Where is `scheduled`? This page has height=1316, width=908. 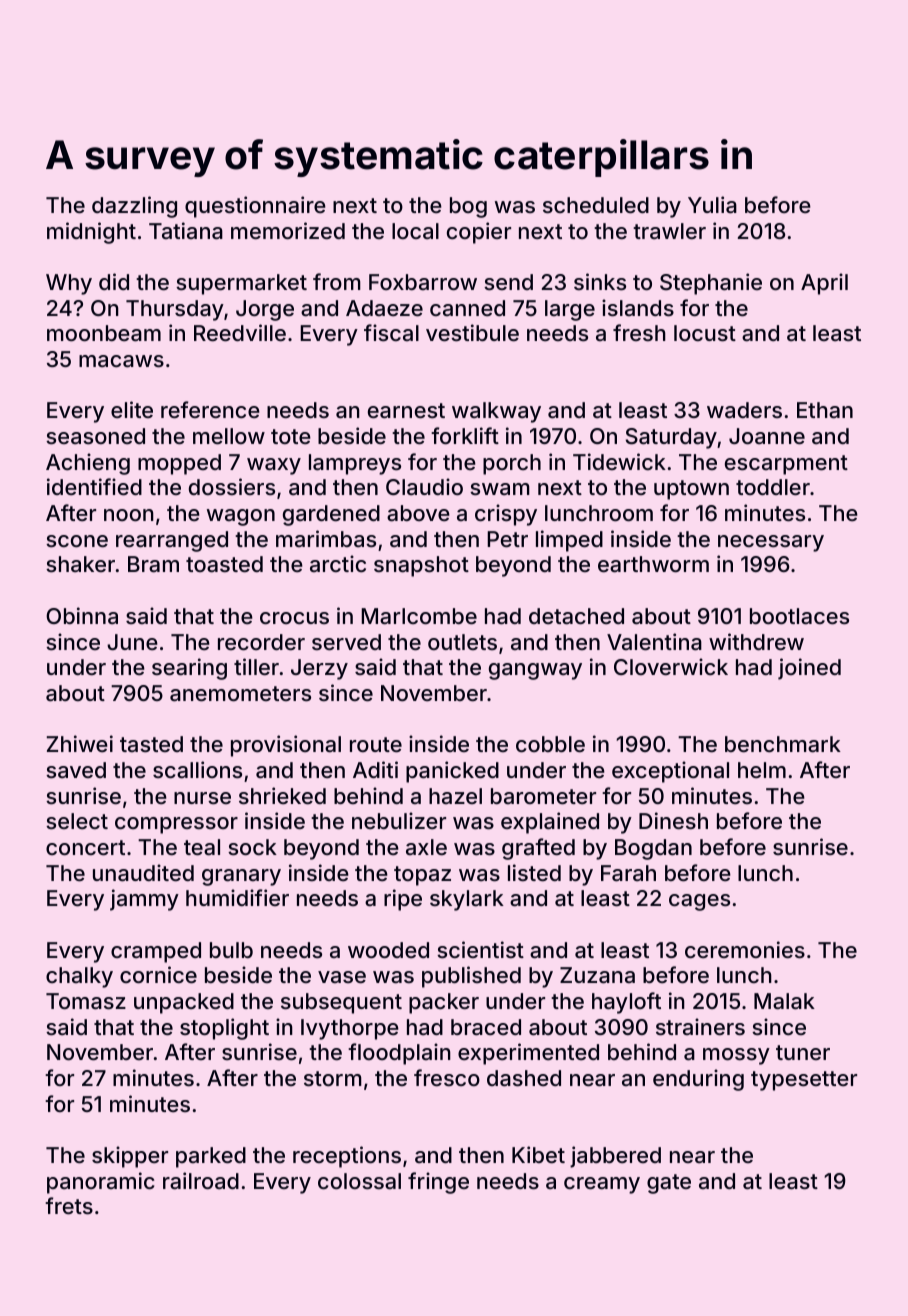 scheduled is located at coordinates (596, 205).
